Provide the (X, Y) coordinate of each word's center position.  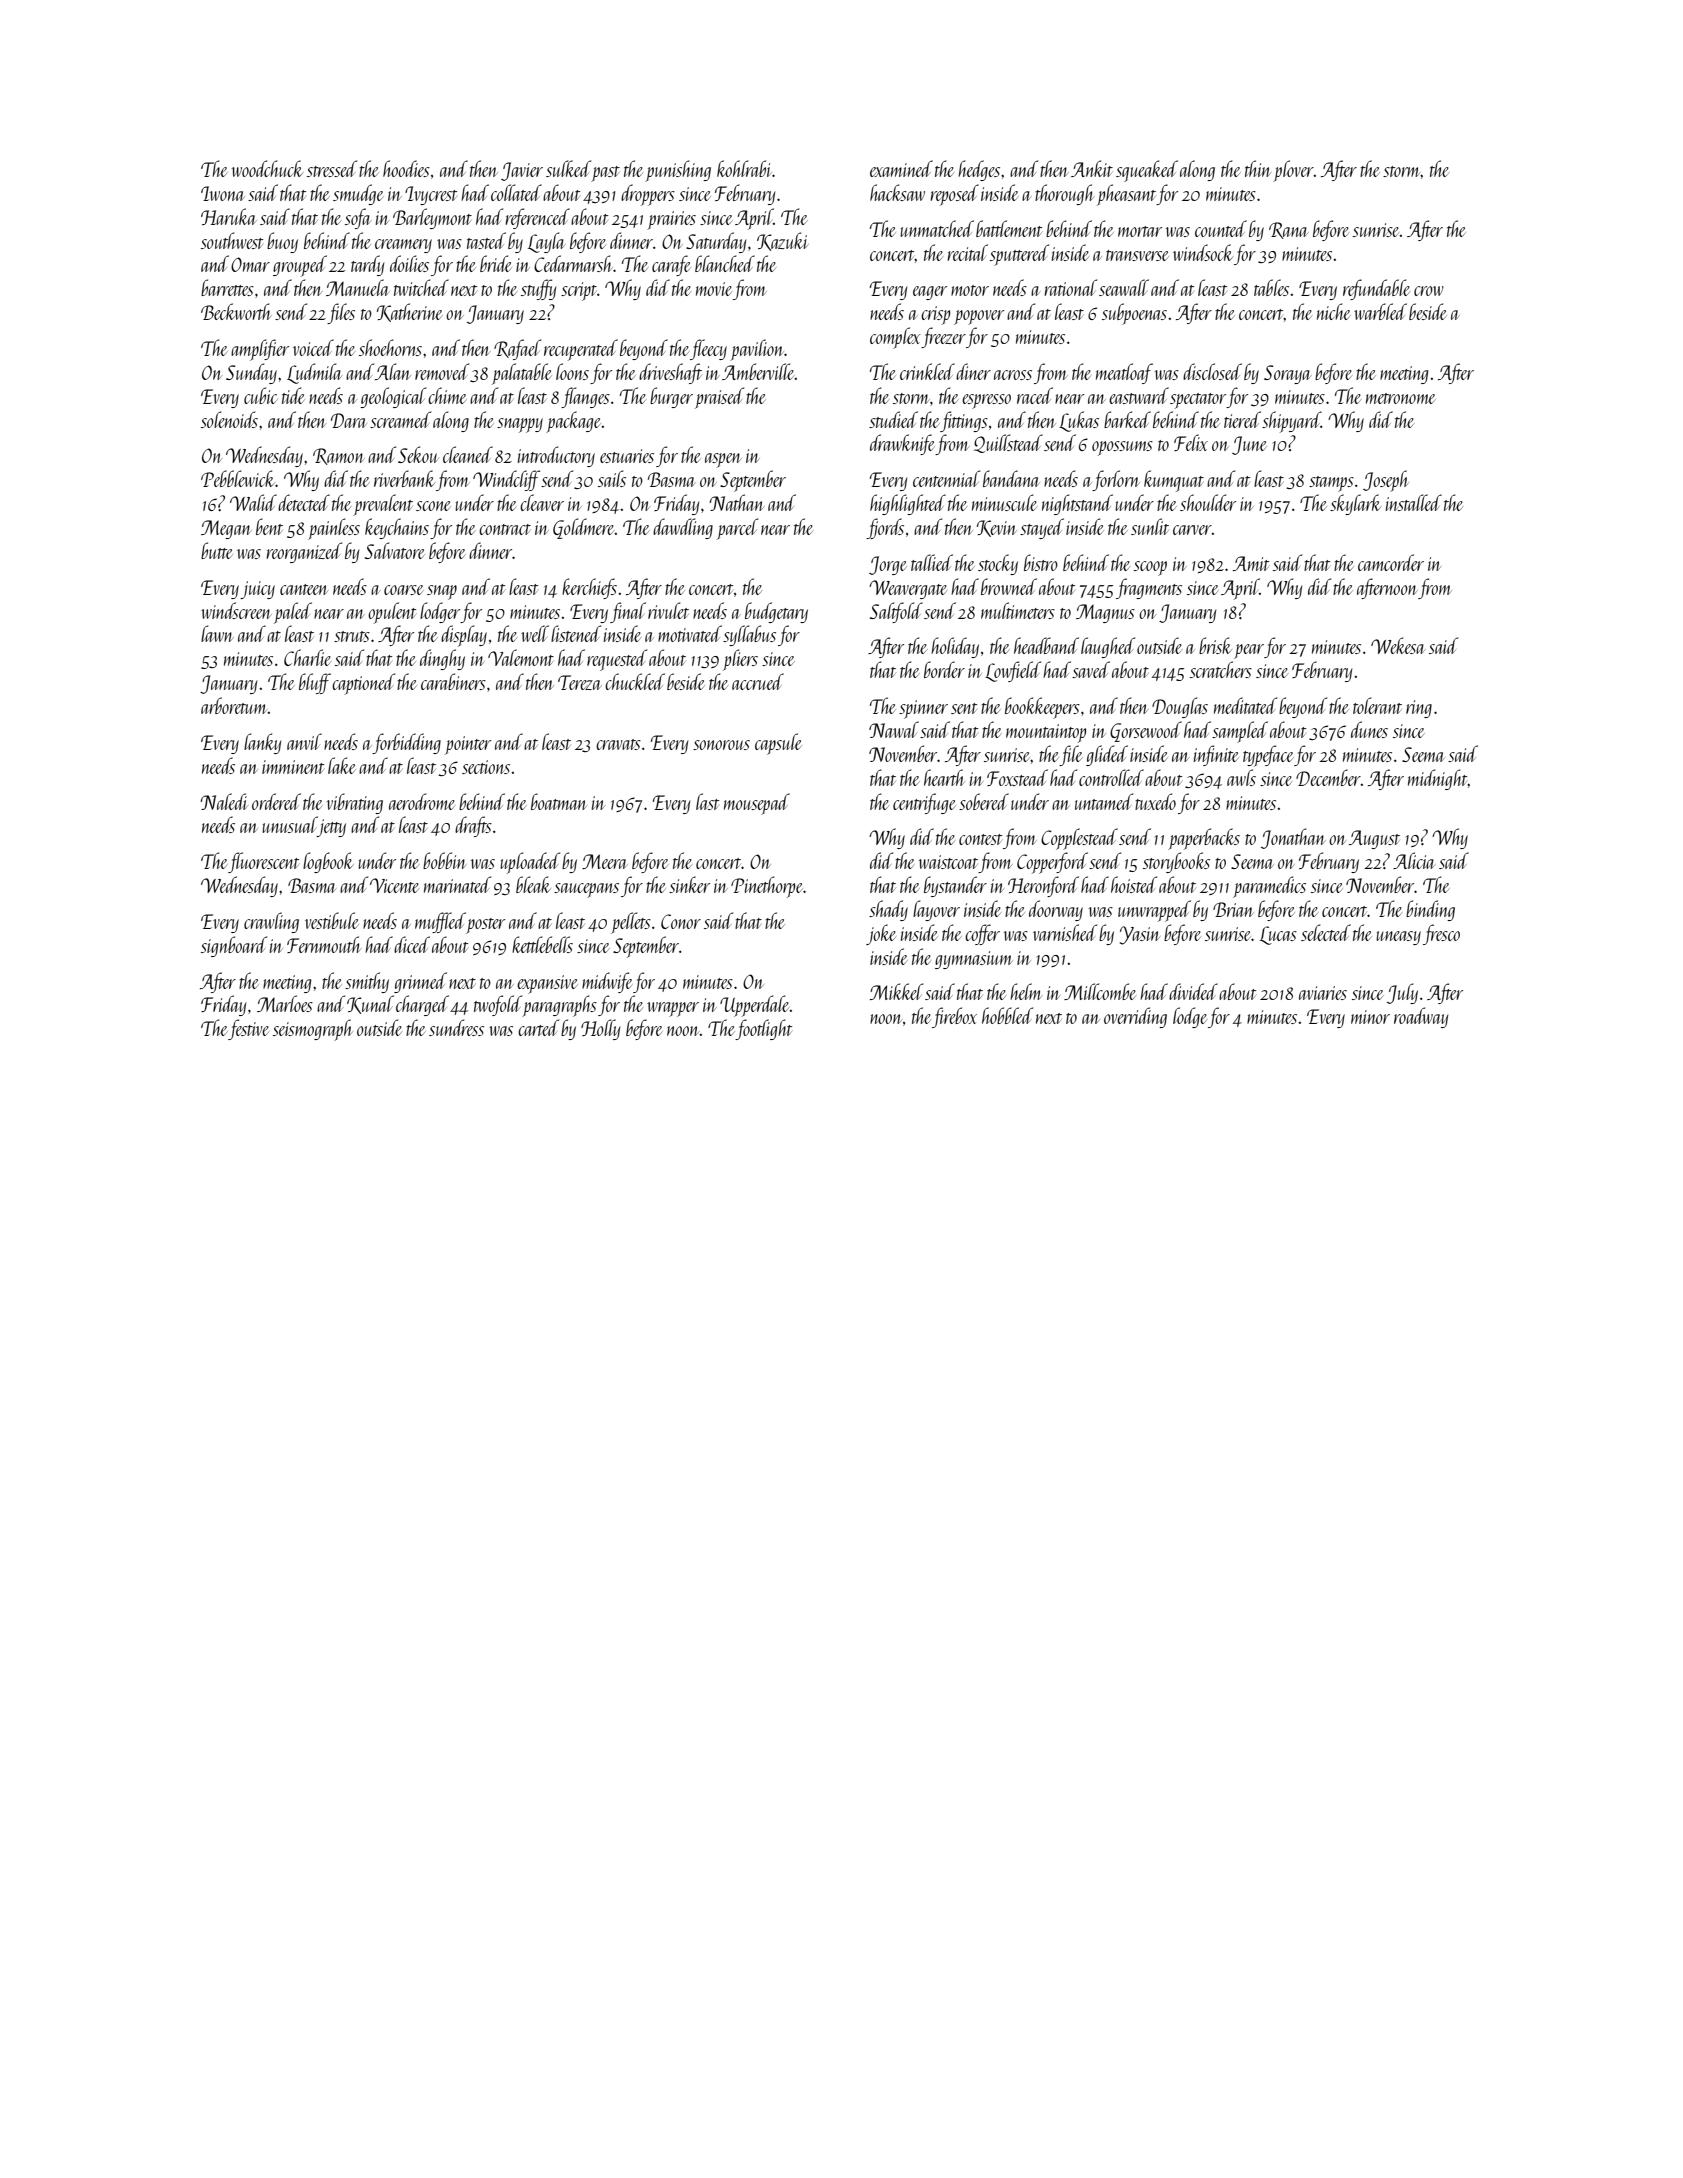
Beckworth (236, 311)
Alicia (1414, 860)
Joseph (1385, 481)
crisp (935, 315)
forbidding (406, 743)
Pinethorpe (767, 887)
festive (248, 1029)
